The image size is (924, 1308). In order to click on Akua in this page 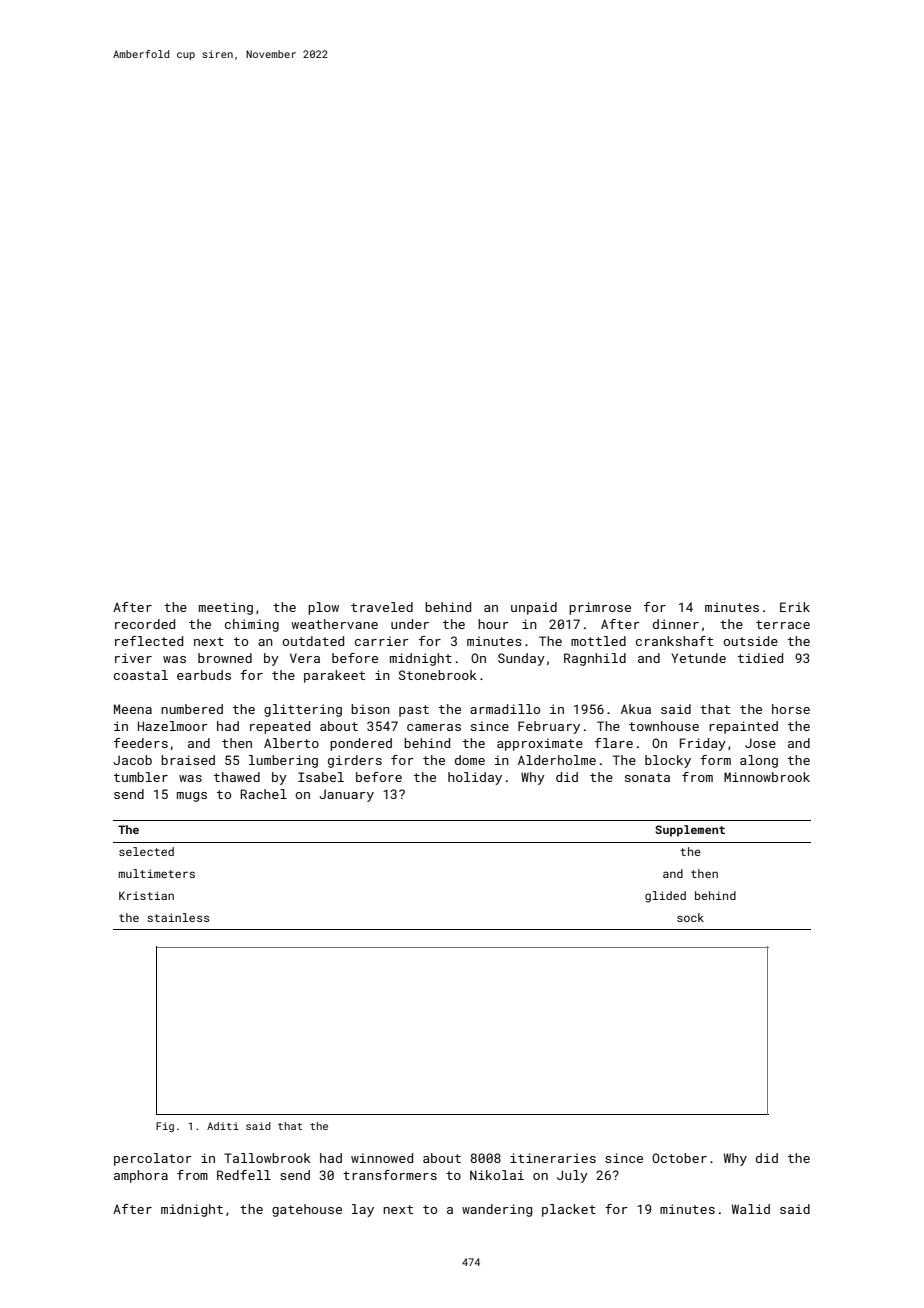, I will do `click(636, 709)`.
